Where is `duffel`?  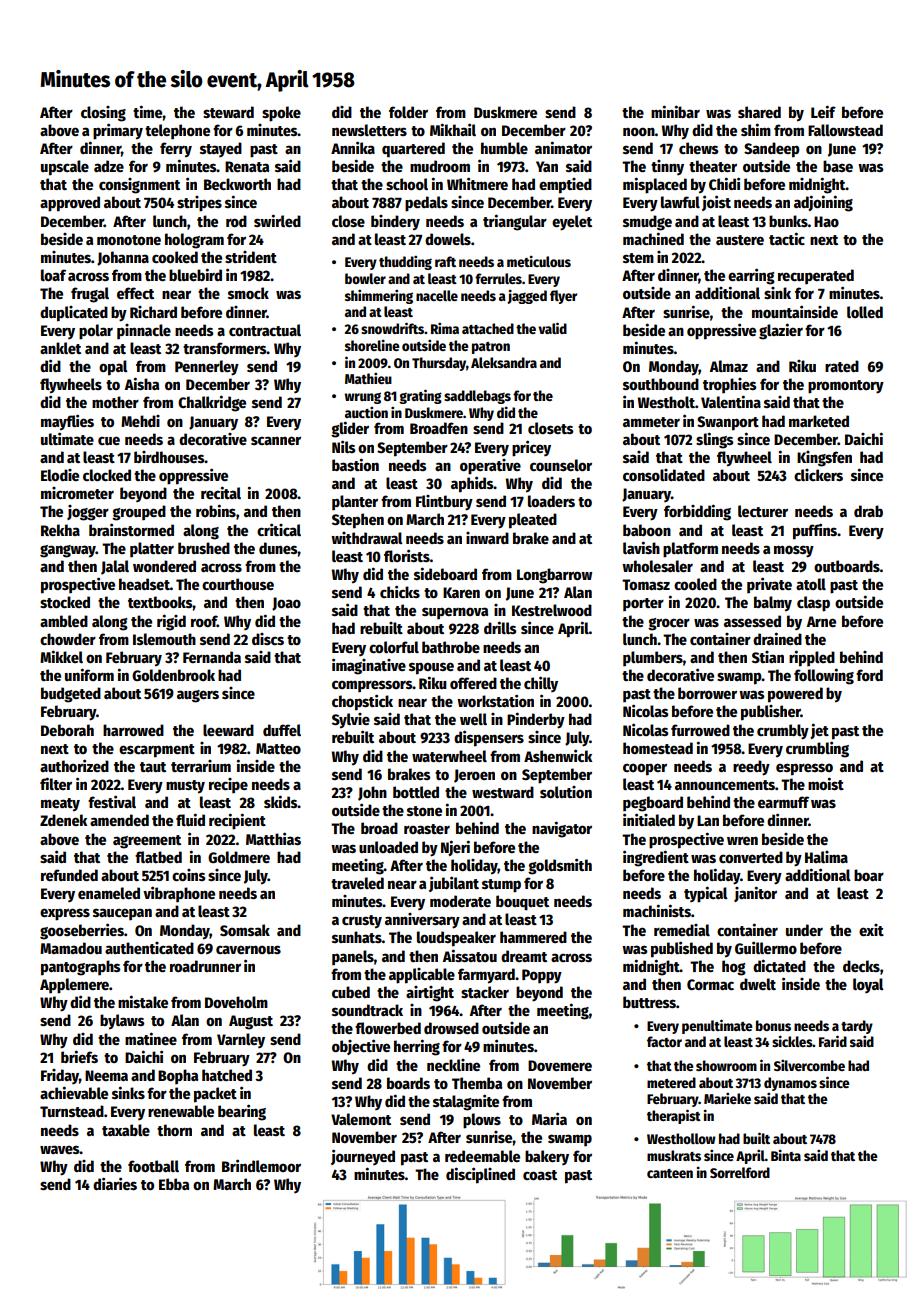 duffel is located at coordinates (282, 730).
